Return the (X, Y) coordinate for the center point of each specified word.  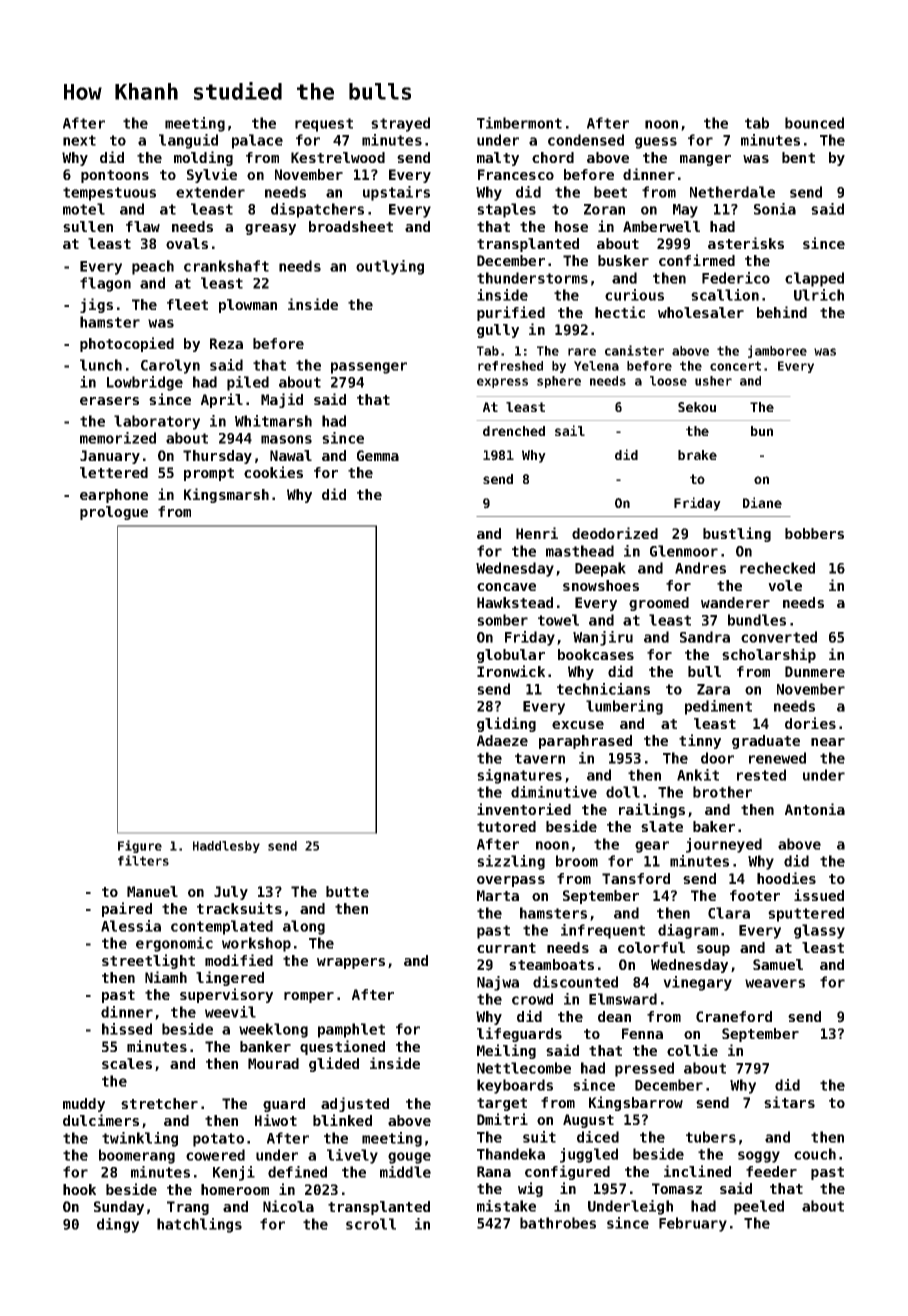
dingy (118, 1225)
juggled (589, 1155)
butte (347, 891)
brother (722, 792)
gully (498, 331)
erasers (109, 401)
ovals (187, 243)
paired (127, 909)
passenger (369, 368)
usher (713, 381)
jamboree (777, 351)
